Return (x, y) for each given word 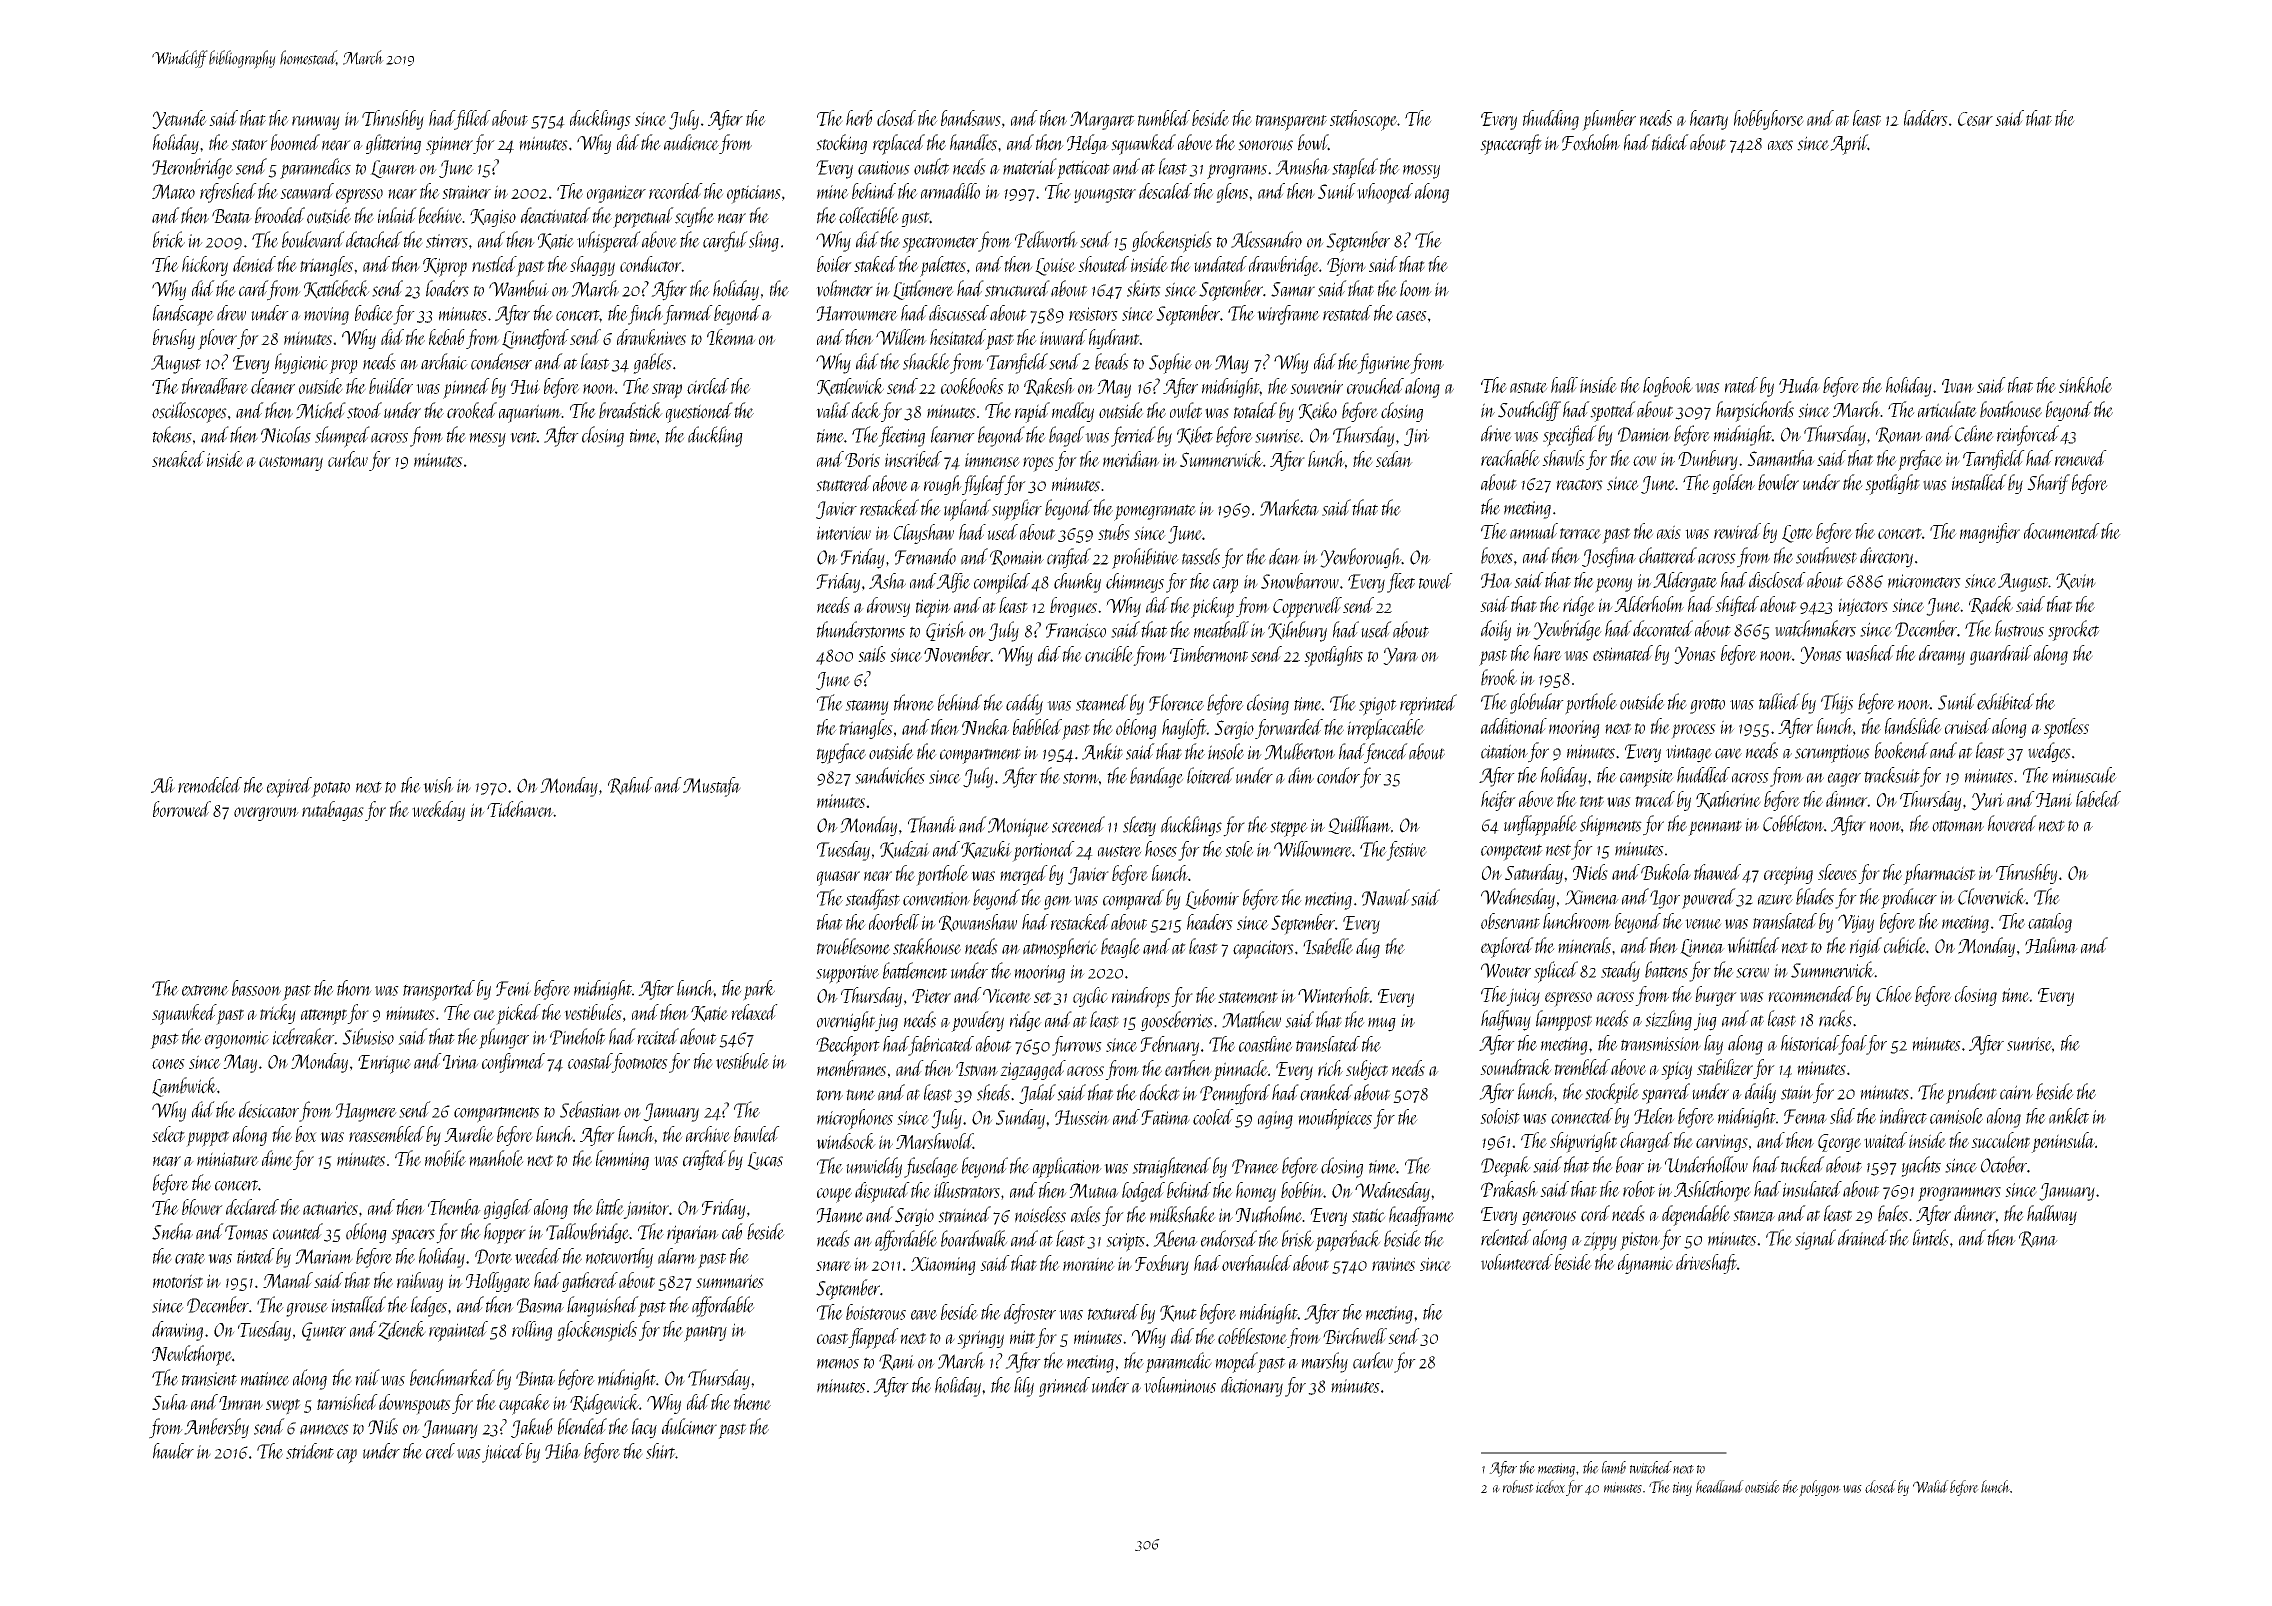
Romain (1017, 558)
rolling (532, 1331)
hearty (1709, 120)
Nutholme (1268, 1214)
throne (914, 702)
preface (1920, 460)
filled (473, 120)
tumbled (1164, 118)
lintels (1931, 1237)
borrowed (182, 809)
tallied (1779, 701)
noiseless (1040, 1214)
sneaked (178, 459)
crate (190, 1258)
